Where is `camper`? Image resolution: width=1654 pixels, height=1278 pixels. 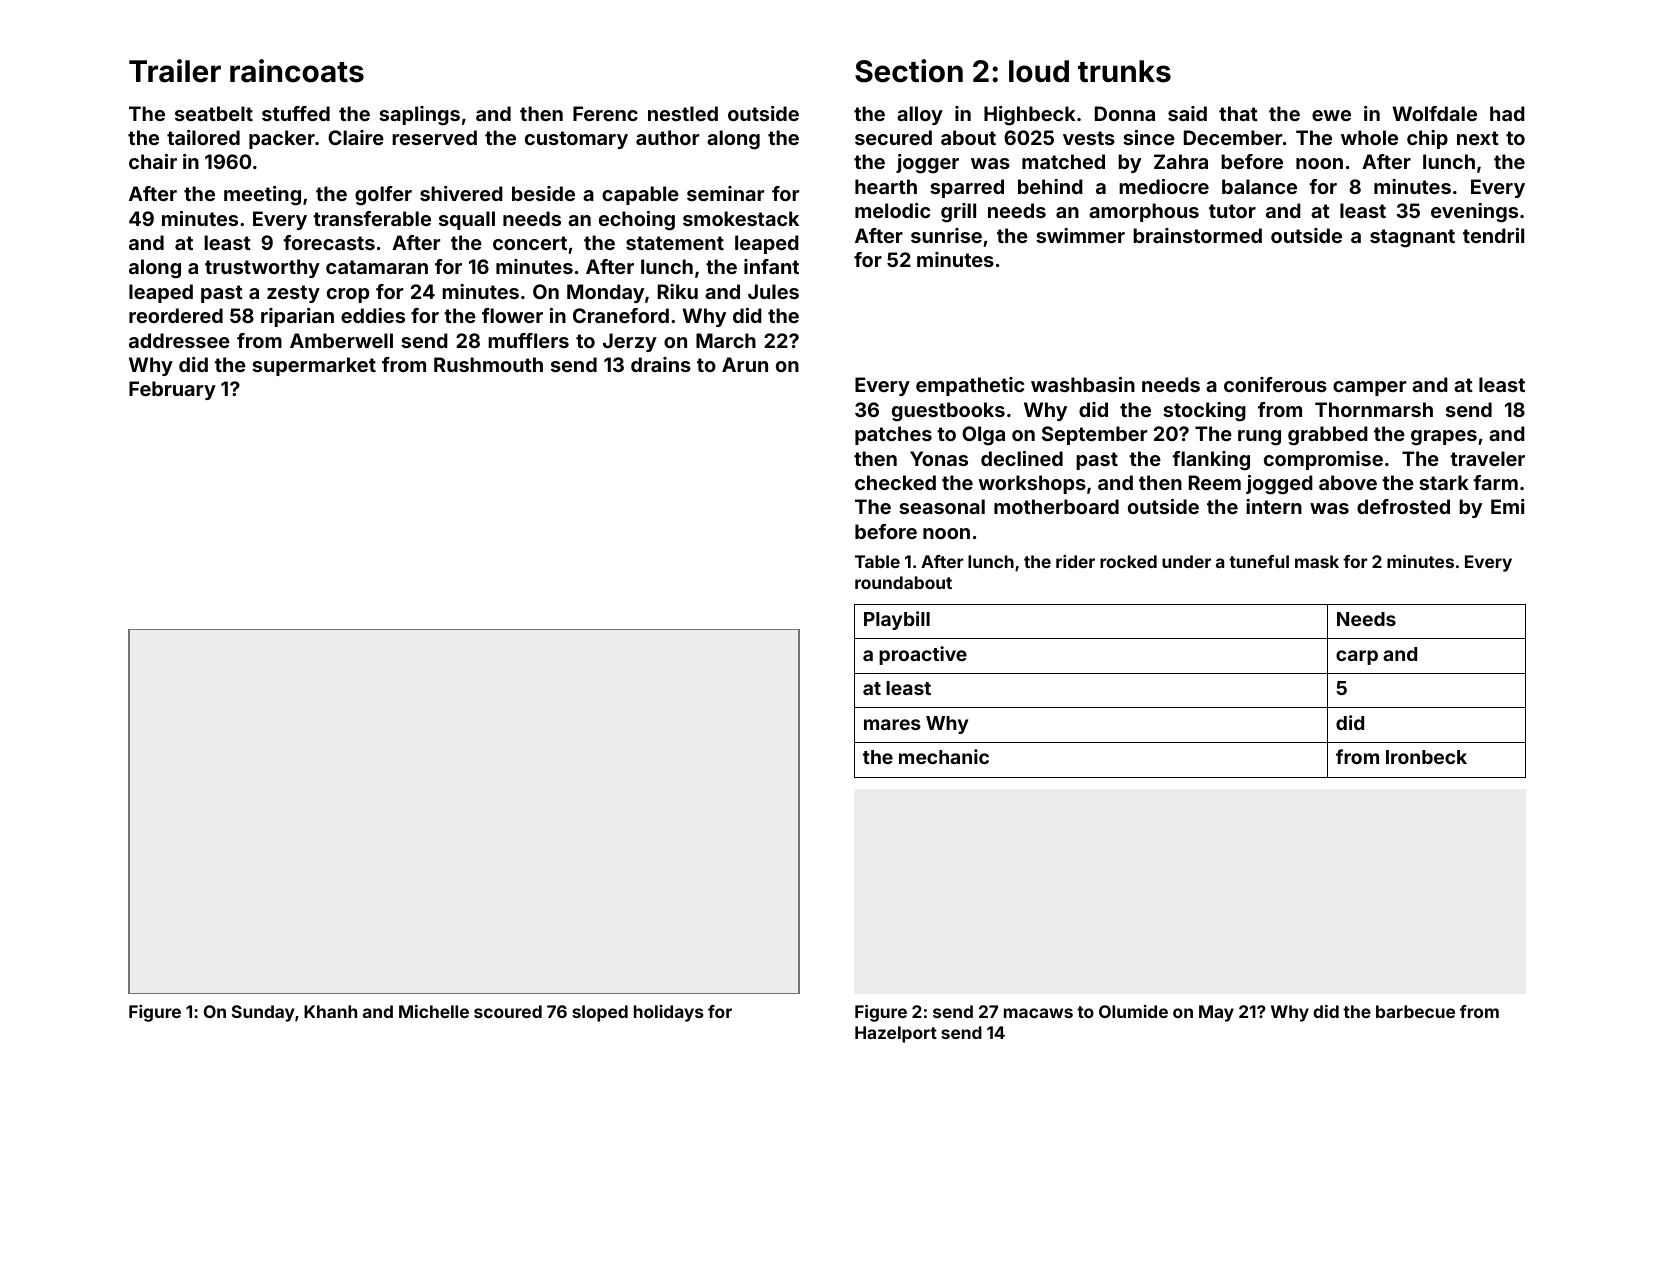 camper is located at coordinates (1369, 388).
